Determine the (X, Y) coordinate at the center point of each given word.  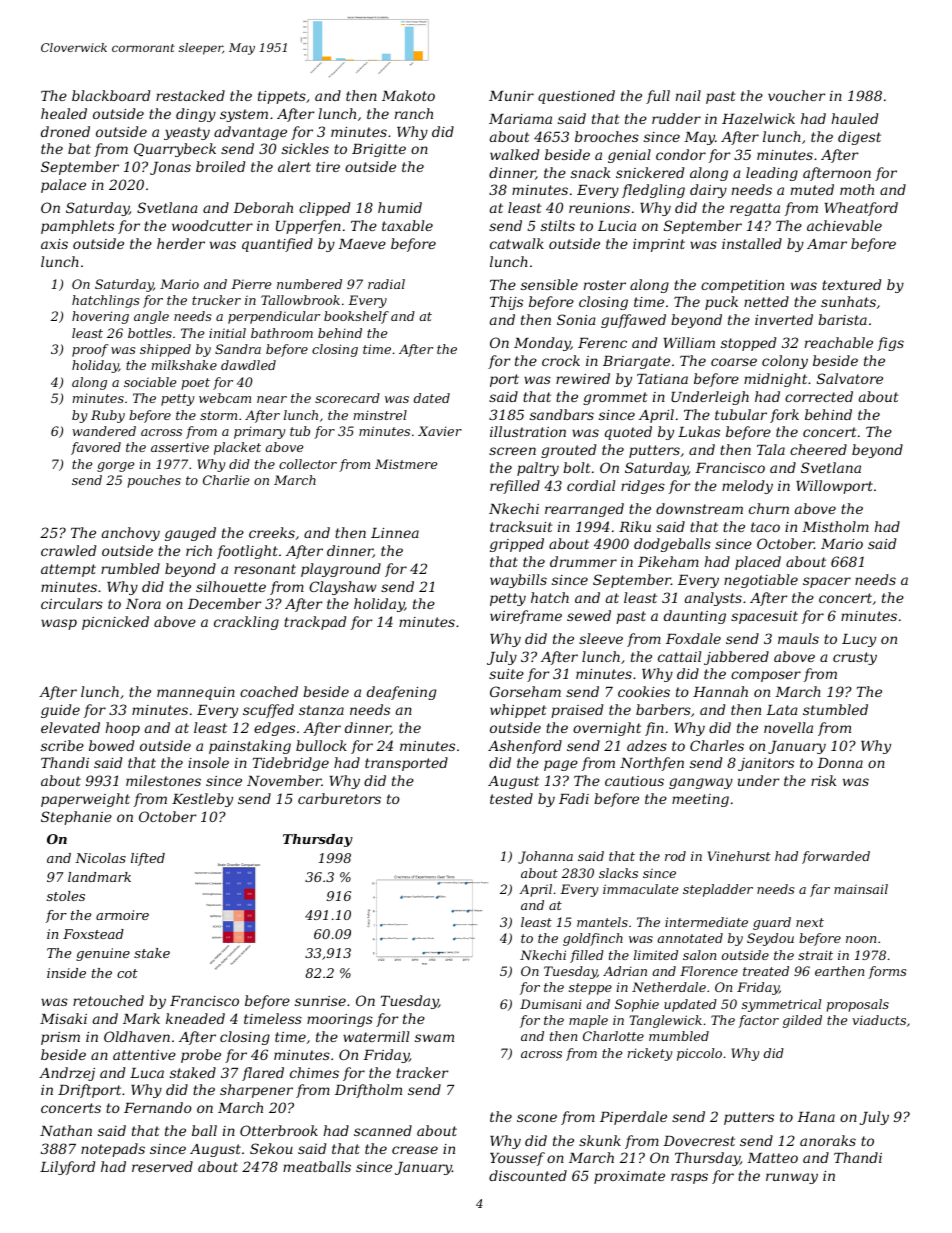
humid (400, 207)
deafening (401, 693)
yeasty (187, 133)
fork (784, 416)
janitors (766, 764)
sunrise (320, 1001)
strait (815, 955)
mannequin (196, 693)
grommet (615, 398)
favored (96, 448)
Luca (147, 1073)
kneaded (195, 1018)
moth (857, 189)
